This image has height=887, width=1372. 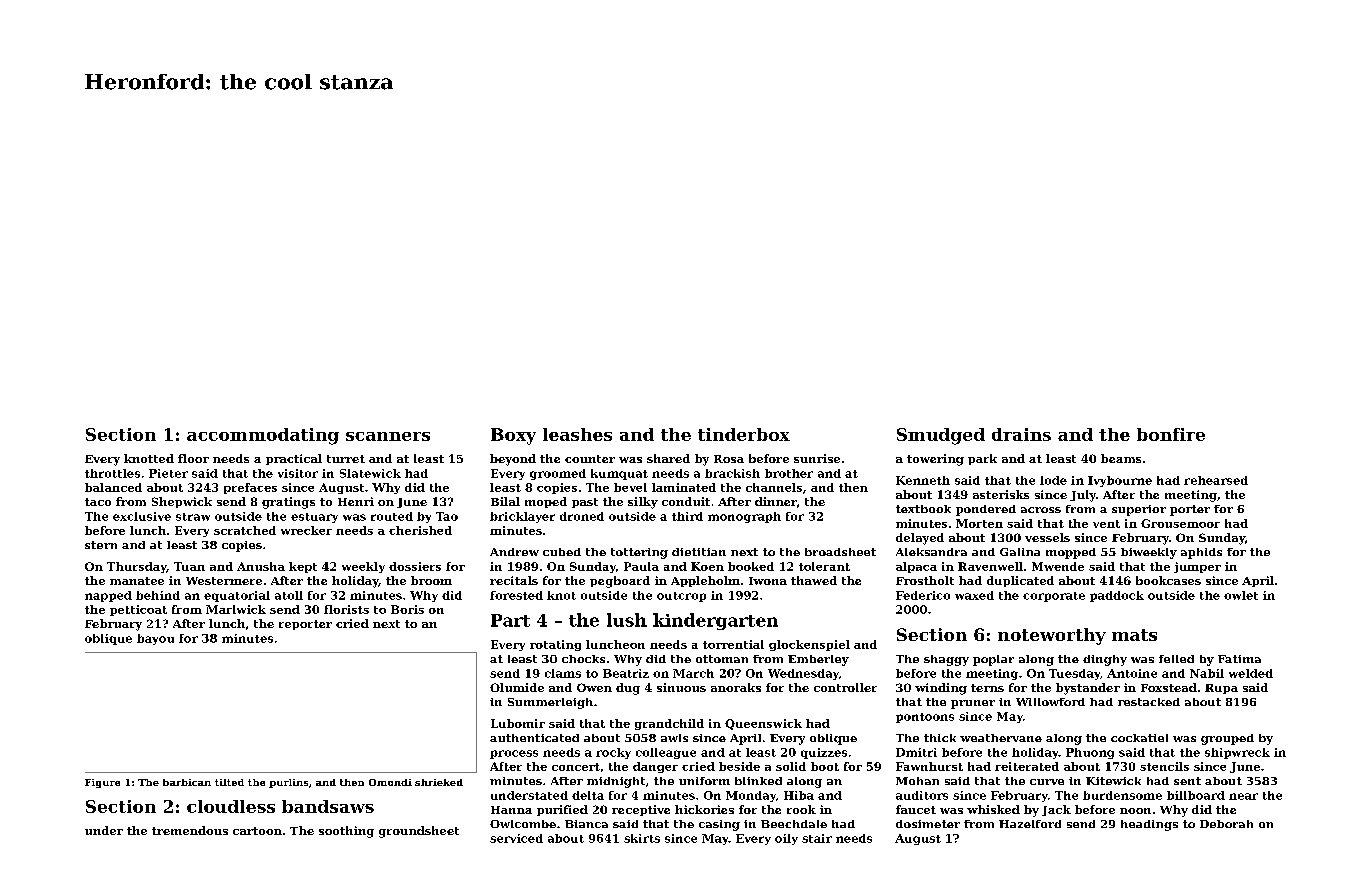 What do you see at coordinates (102, 783) in the image?
I see `Figure` at bounding box center [102, 783].
